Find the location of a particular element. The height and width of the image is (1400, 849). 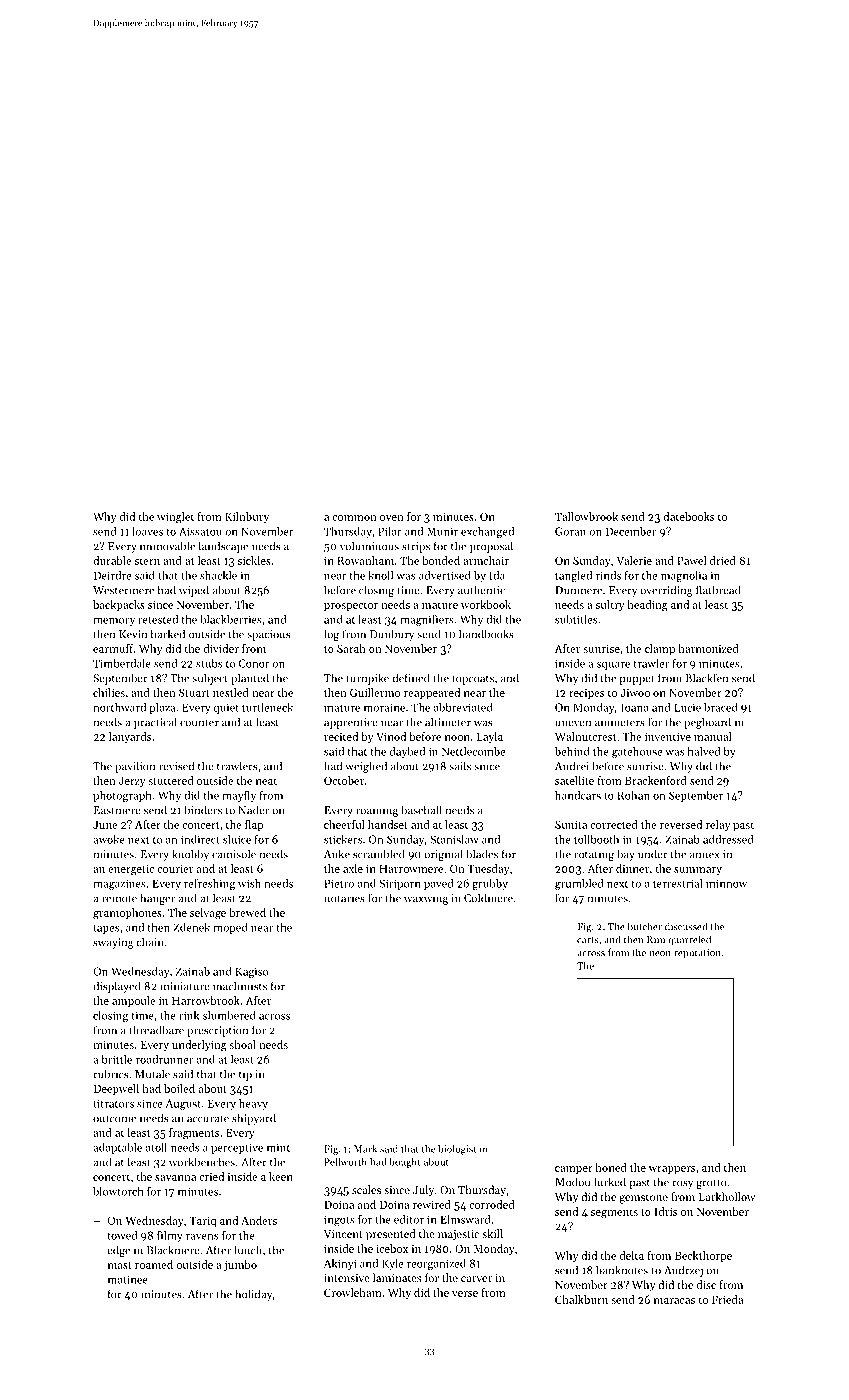

Layla is located at coordinates (490, 737).
